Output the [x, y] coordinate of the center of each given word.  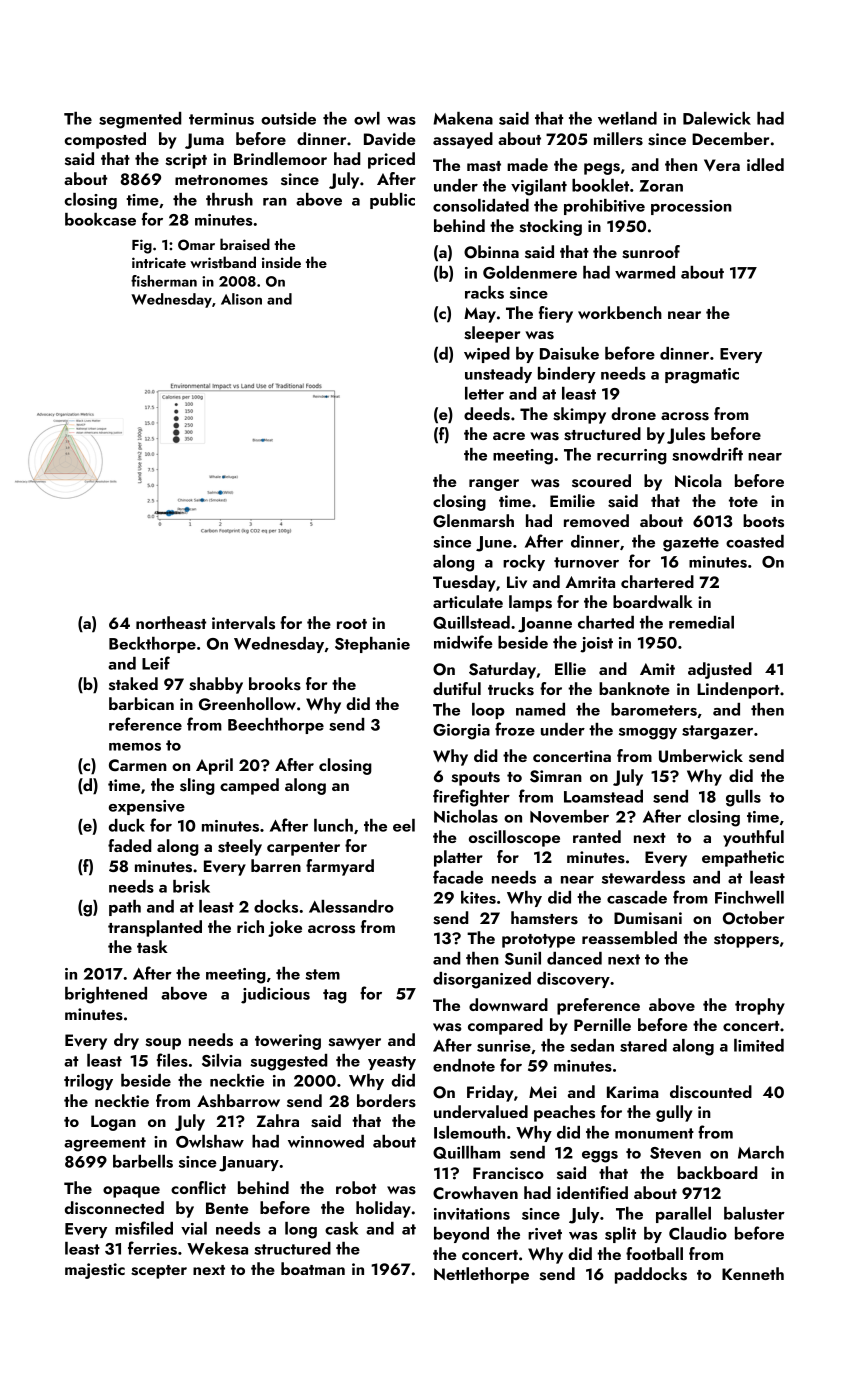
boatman [313, 1268]
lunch [333, 825]
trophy [760, 1006]
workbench [620, 312]
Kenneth [753, 1273]
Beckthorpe [152, 645]
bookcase [100, 219]
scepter [159, 1272]
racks [484, 292]
